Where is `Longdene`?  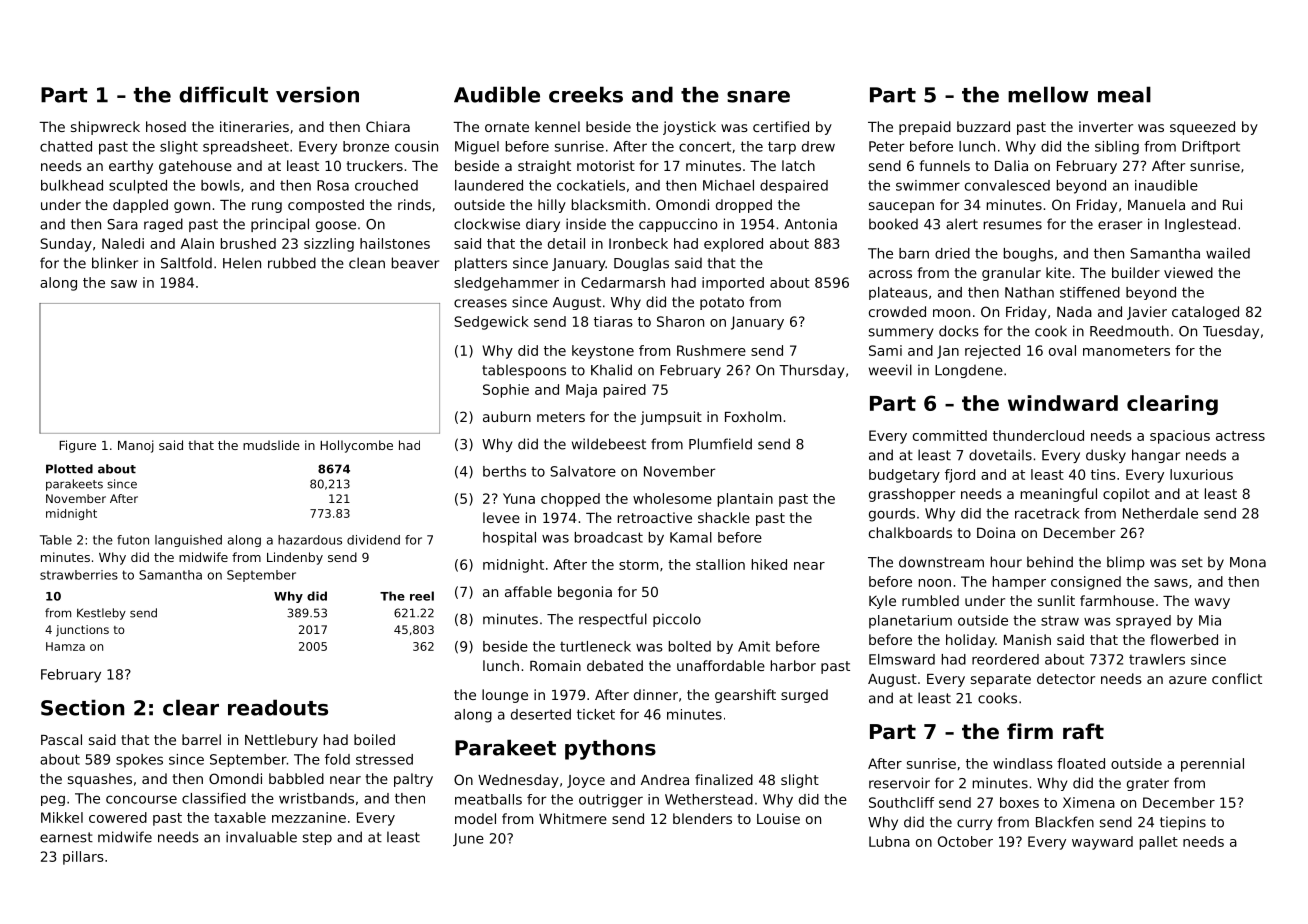 Longdene is located at coordinates (969, 371).
